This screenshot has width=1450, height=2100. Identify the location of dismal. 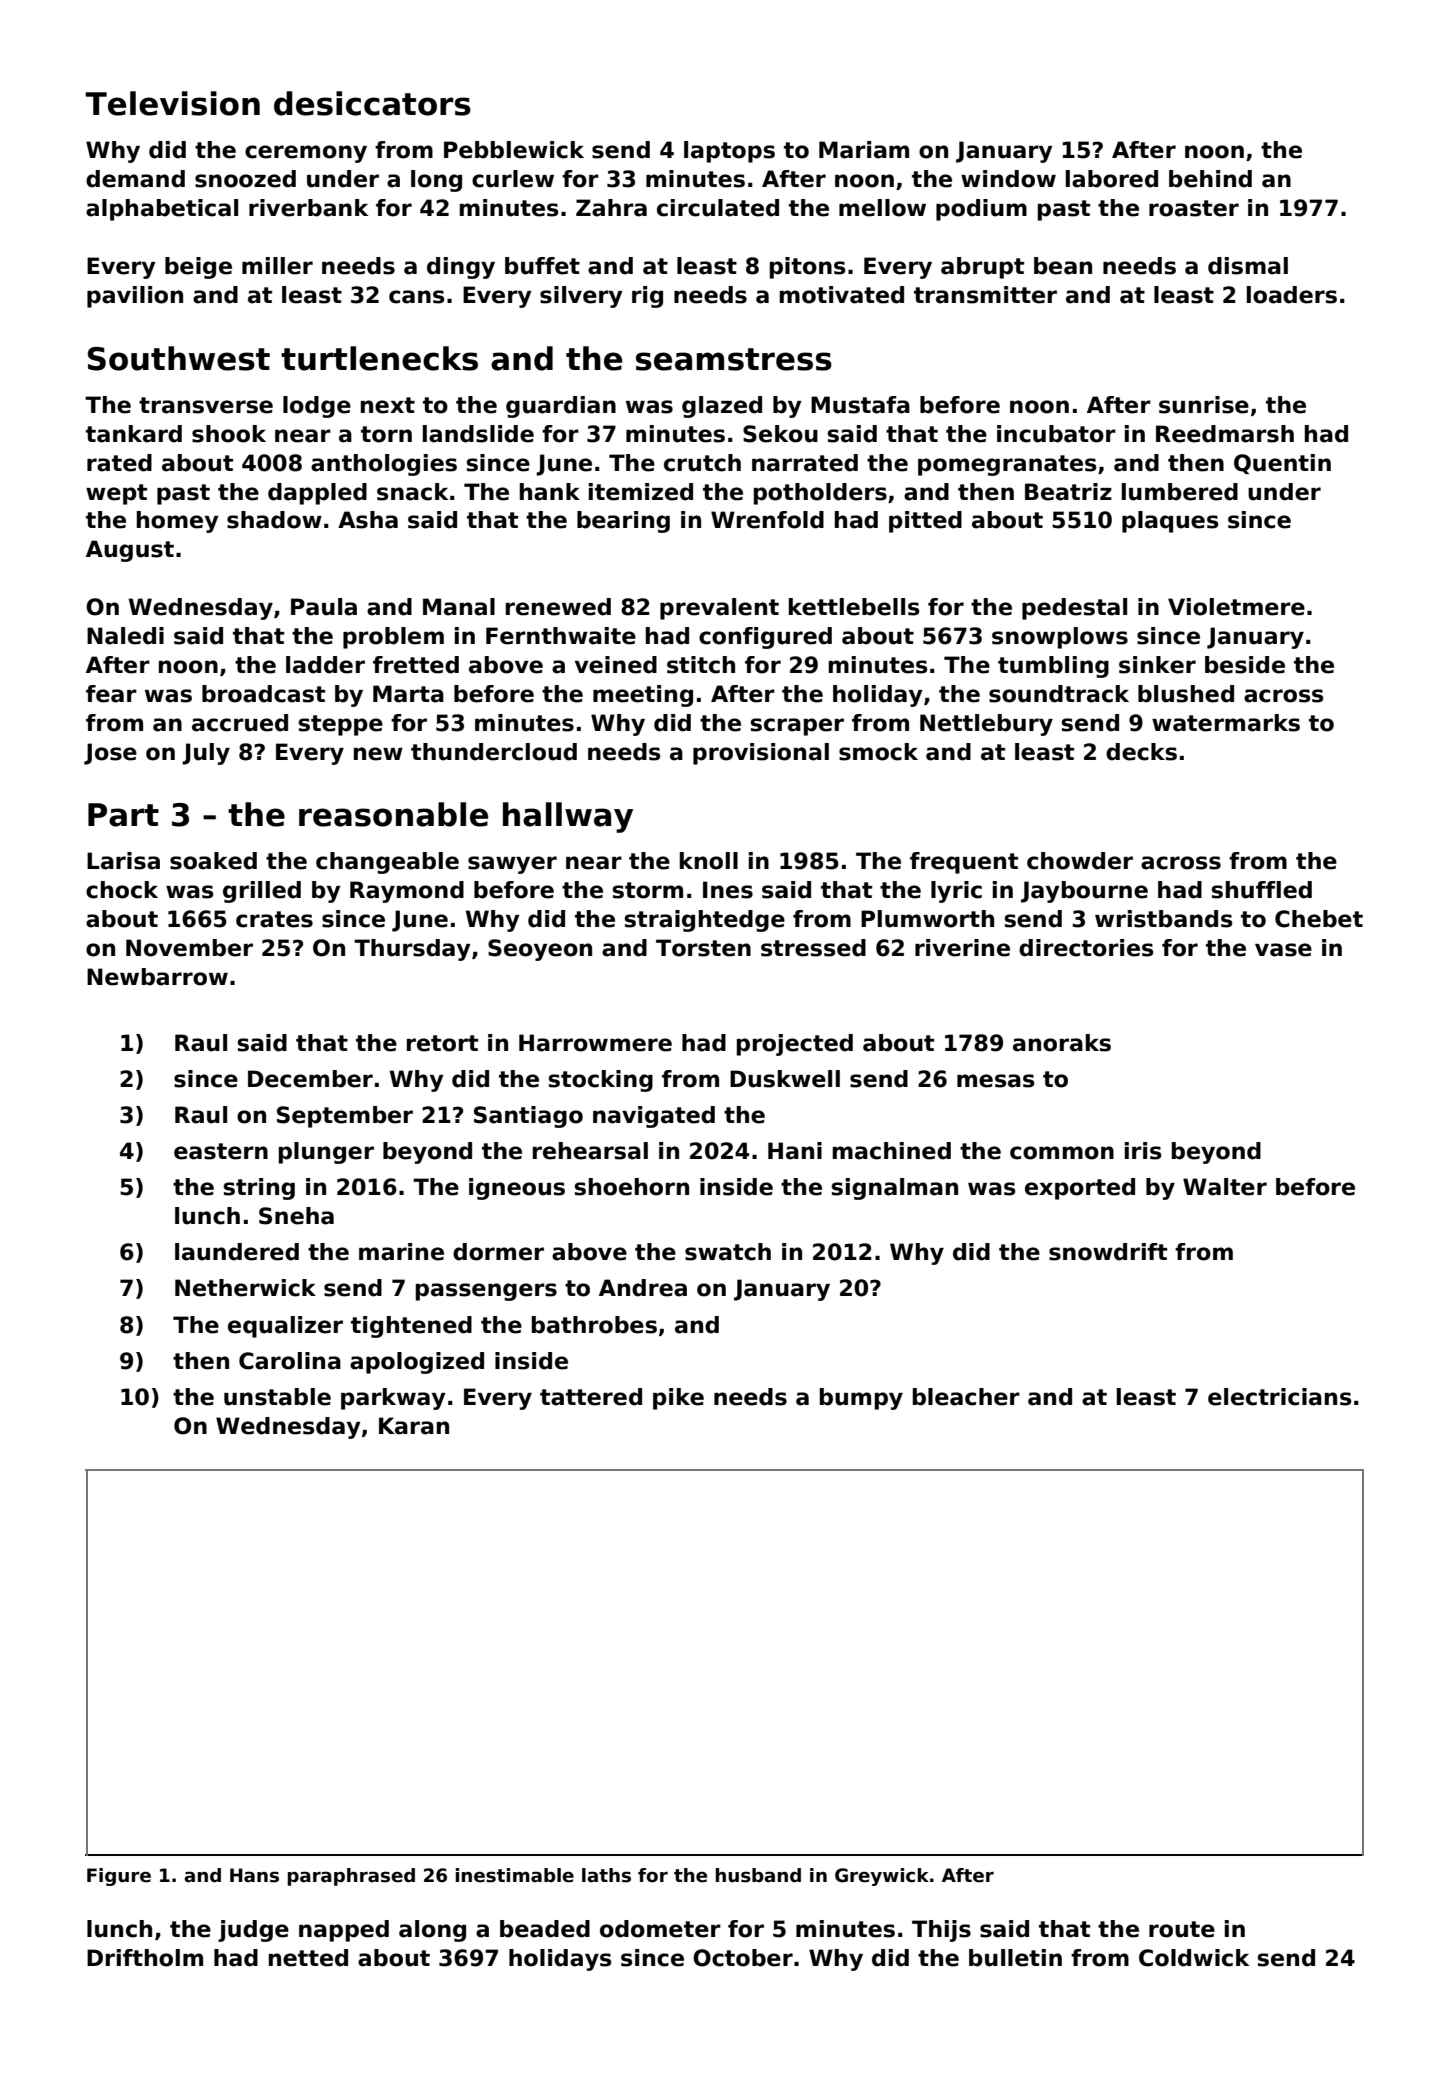
(1248, 266).
